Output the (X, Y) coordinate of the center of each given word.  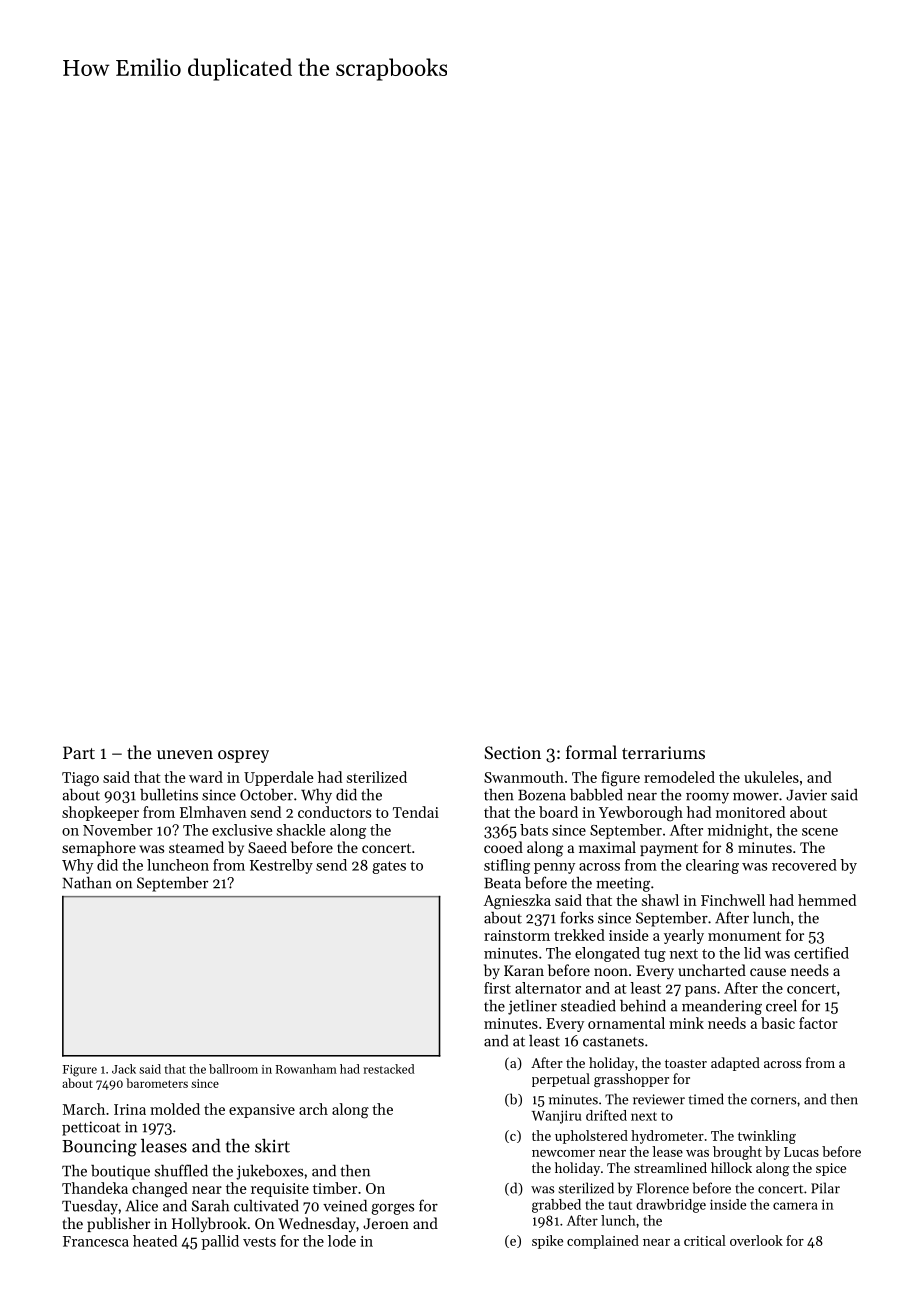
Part (79, 752)
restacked (389, 1069)
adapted (735, 1064)
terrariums (663, 752)
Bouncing (99, 1148)
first (497, 988)
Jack (124, 1069)
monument (744, 936)
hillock (731, 1167)
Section (512, 752)
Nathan (87, 883)
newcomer (563, 1153)
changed (160, 1190)
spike (547, 1242)
